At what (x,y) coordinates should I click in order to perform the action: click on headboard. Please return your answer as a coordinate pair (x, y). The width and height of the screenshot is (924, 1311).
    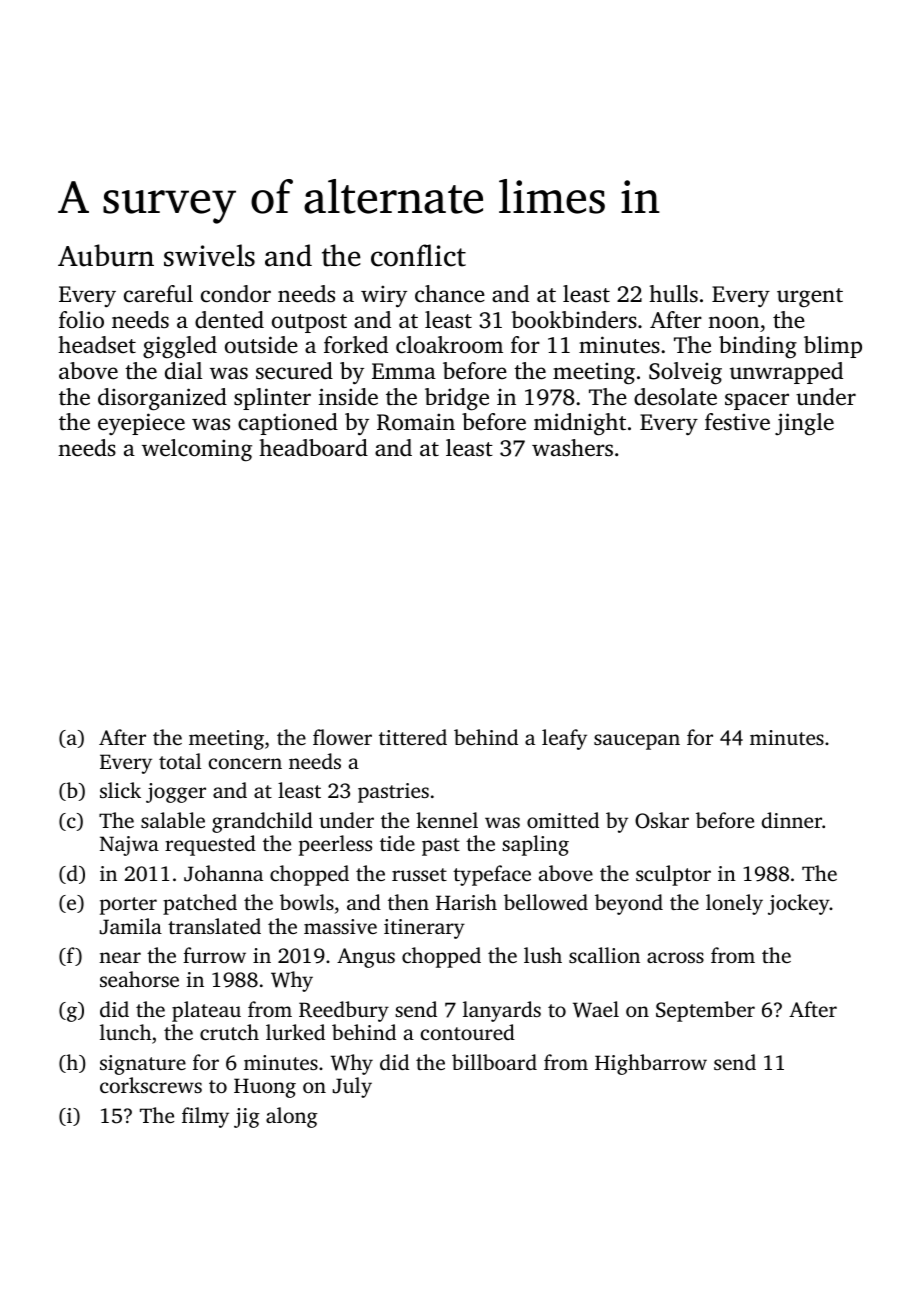
    Looking at the image, I should click on (313, 448).
